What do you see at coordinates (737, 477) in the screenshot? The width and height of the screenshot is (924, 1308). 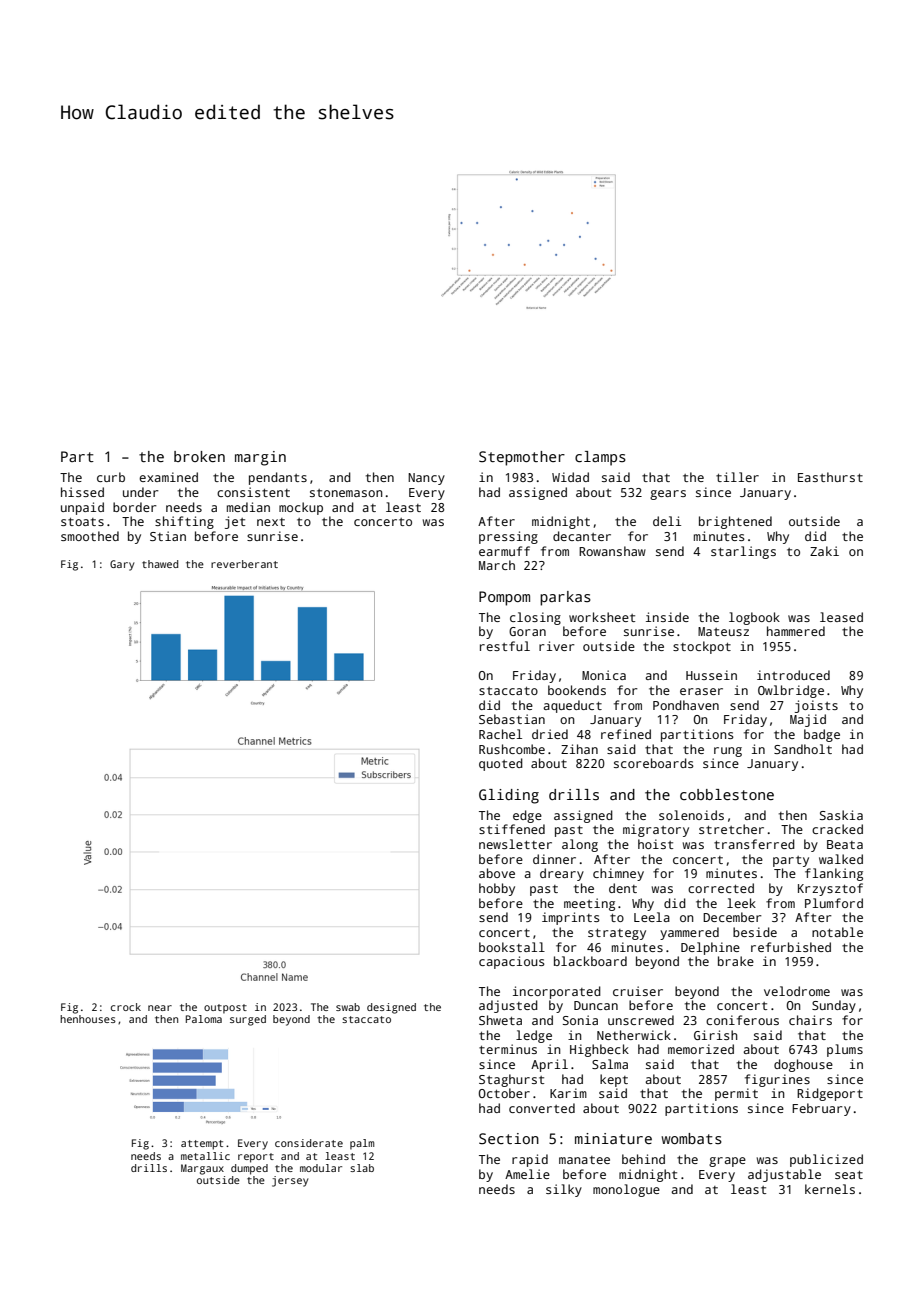 I see `tiller` at bounding box center [737, 477].
